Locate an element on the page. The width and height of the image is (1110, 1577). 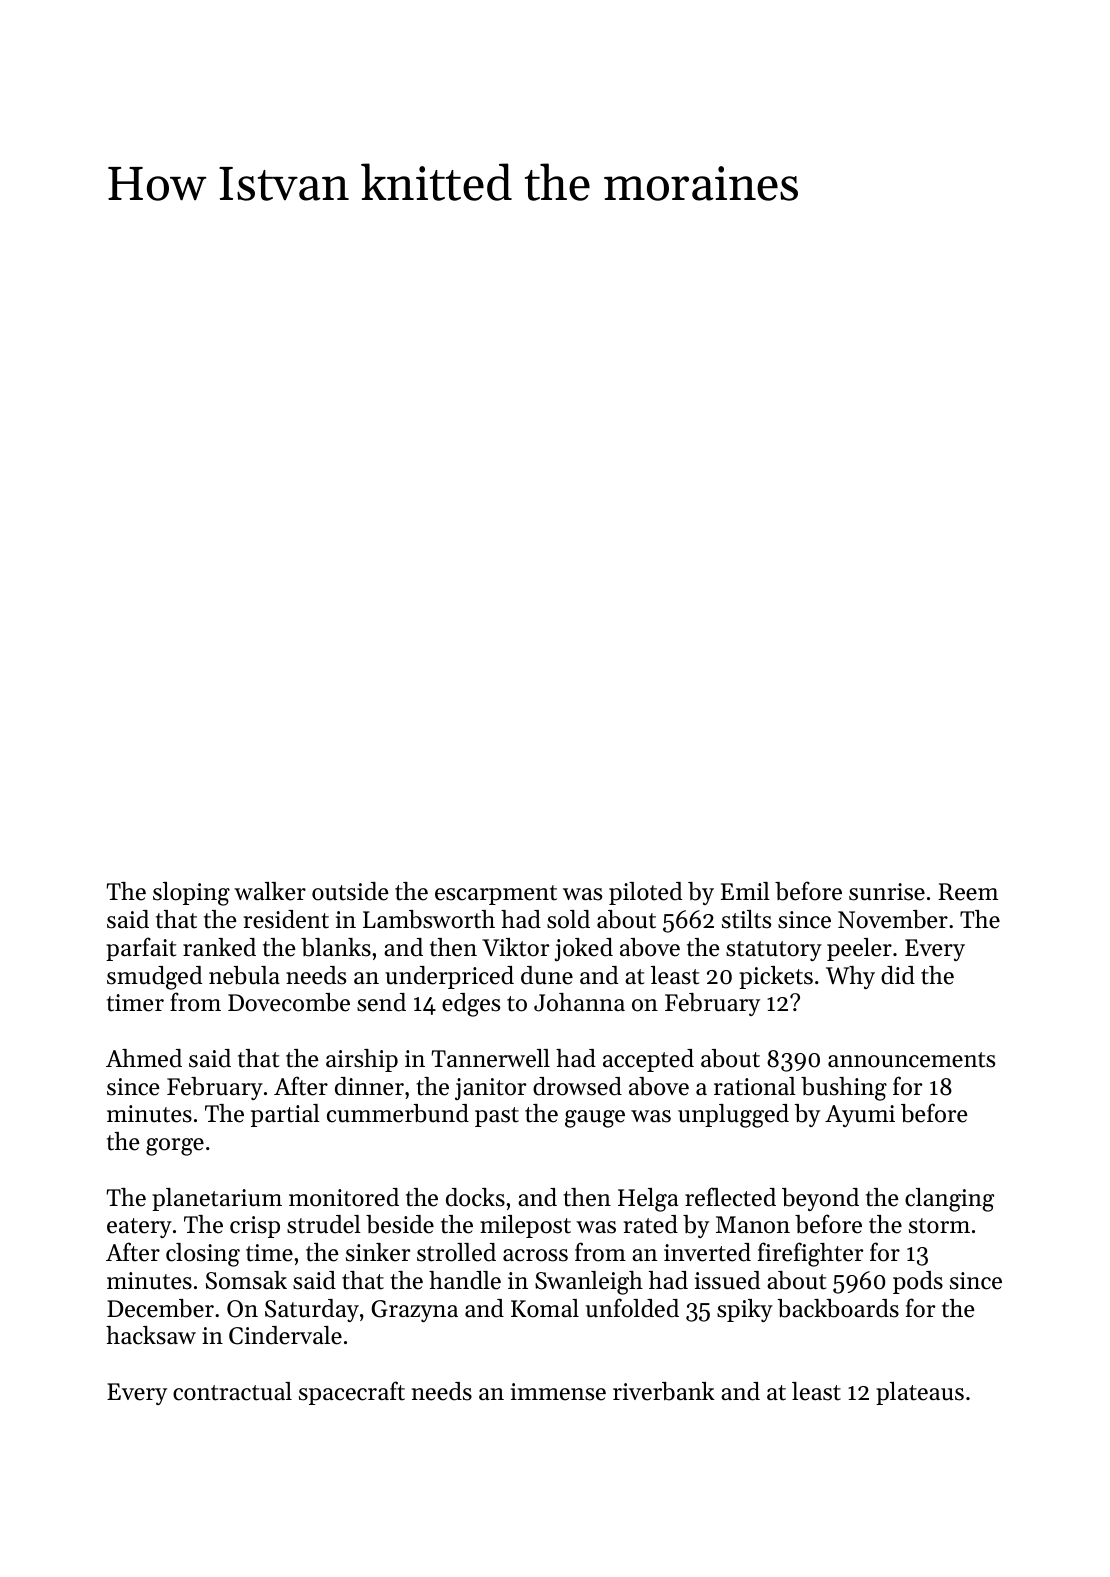
escarpment is located at coordinates (496, 895).
